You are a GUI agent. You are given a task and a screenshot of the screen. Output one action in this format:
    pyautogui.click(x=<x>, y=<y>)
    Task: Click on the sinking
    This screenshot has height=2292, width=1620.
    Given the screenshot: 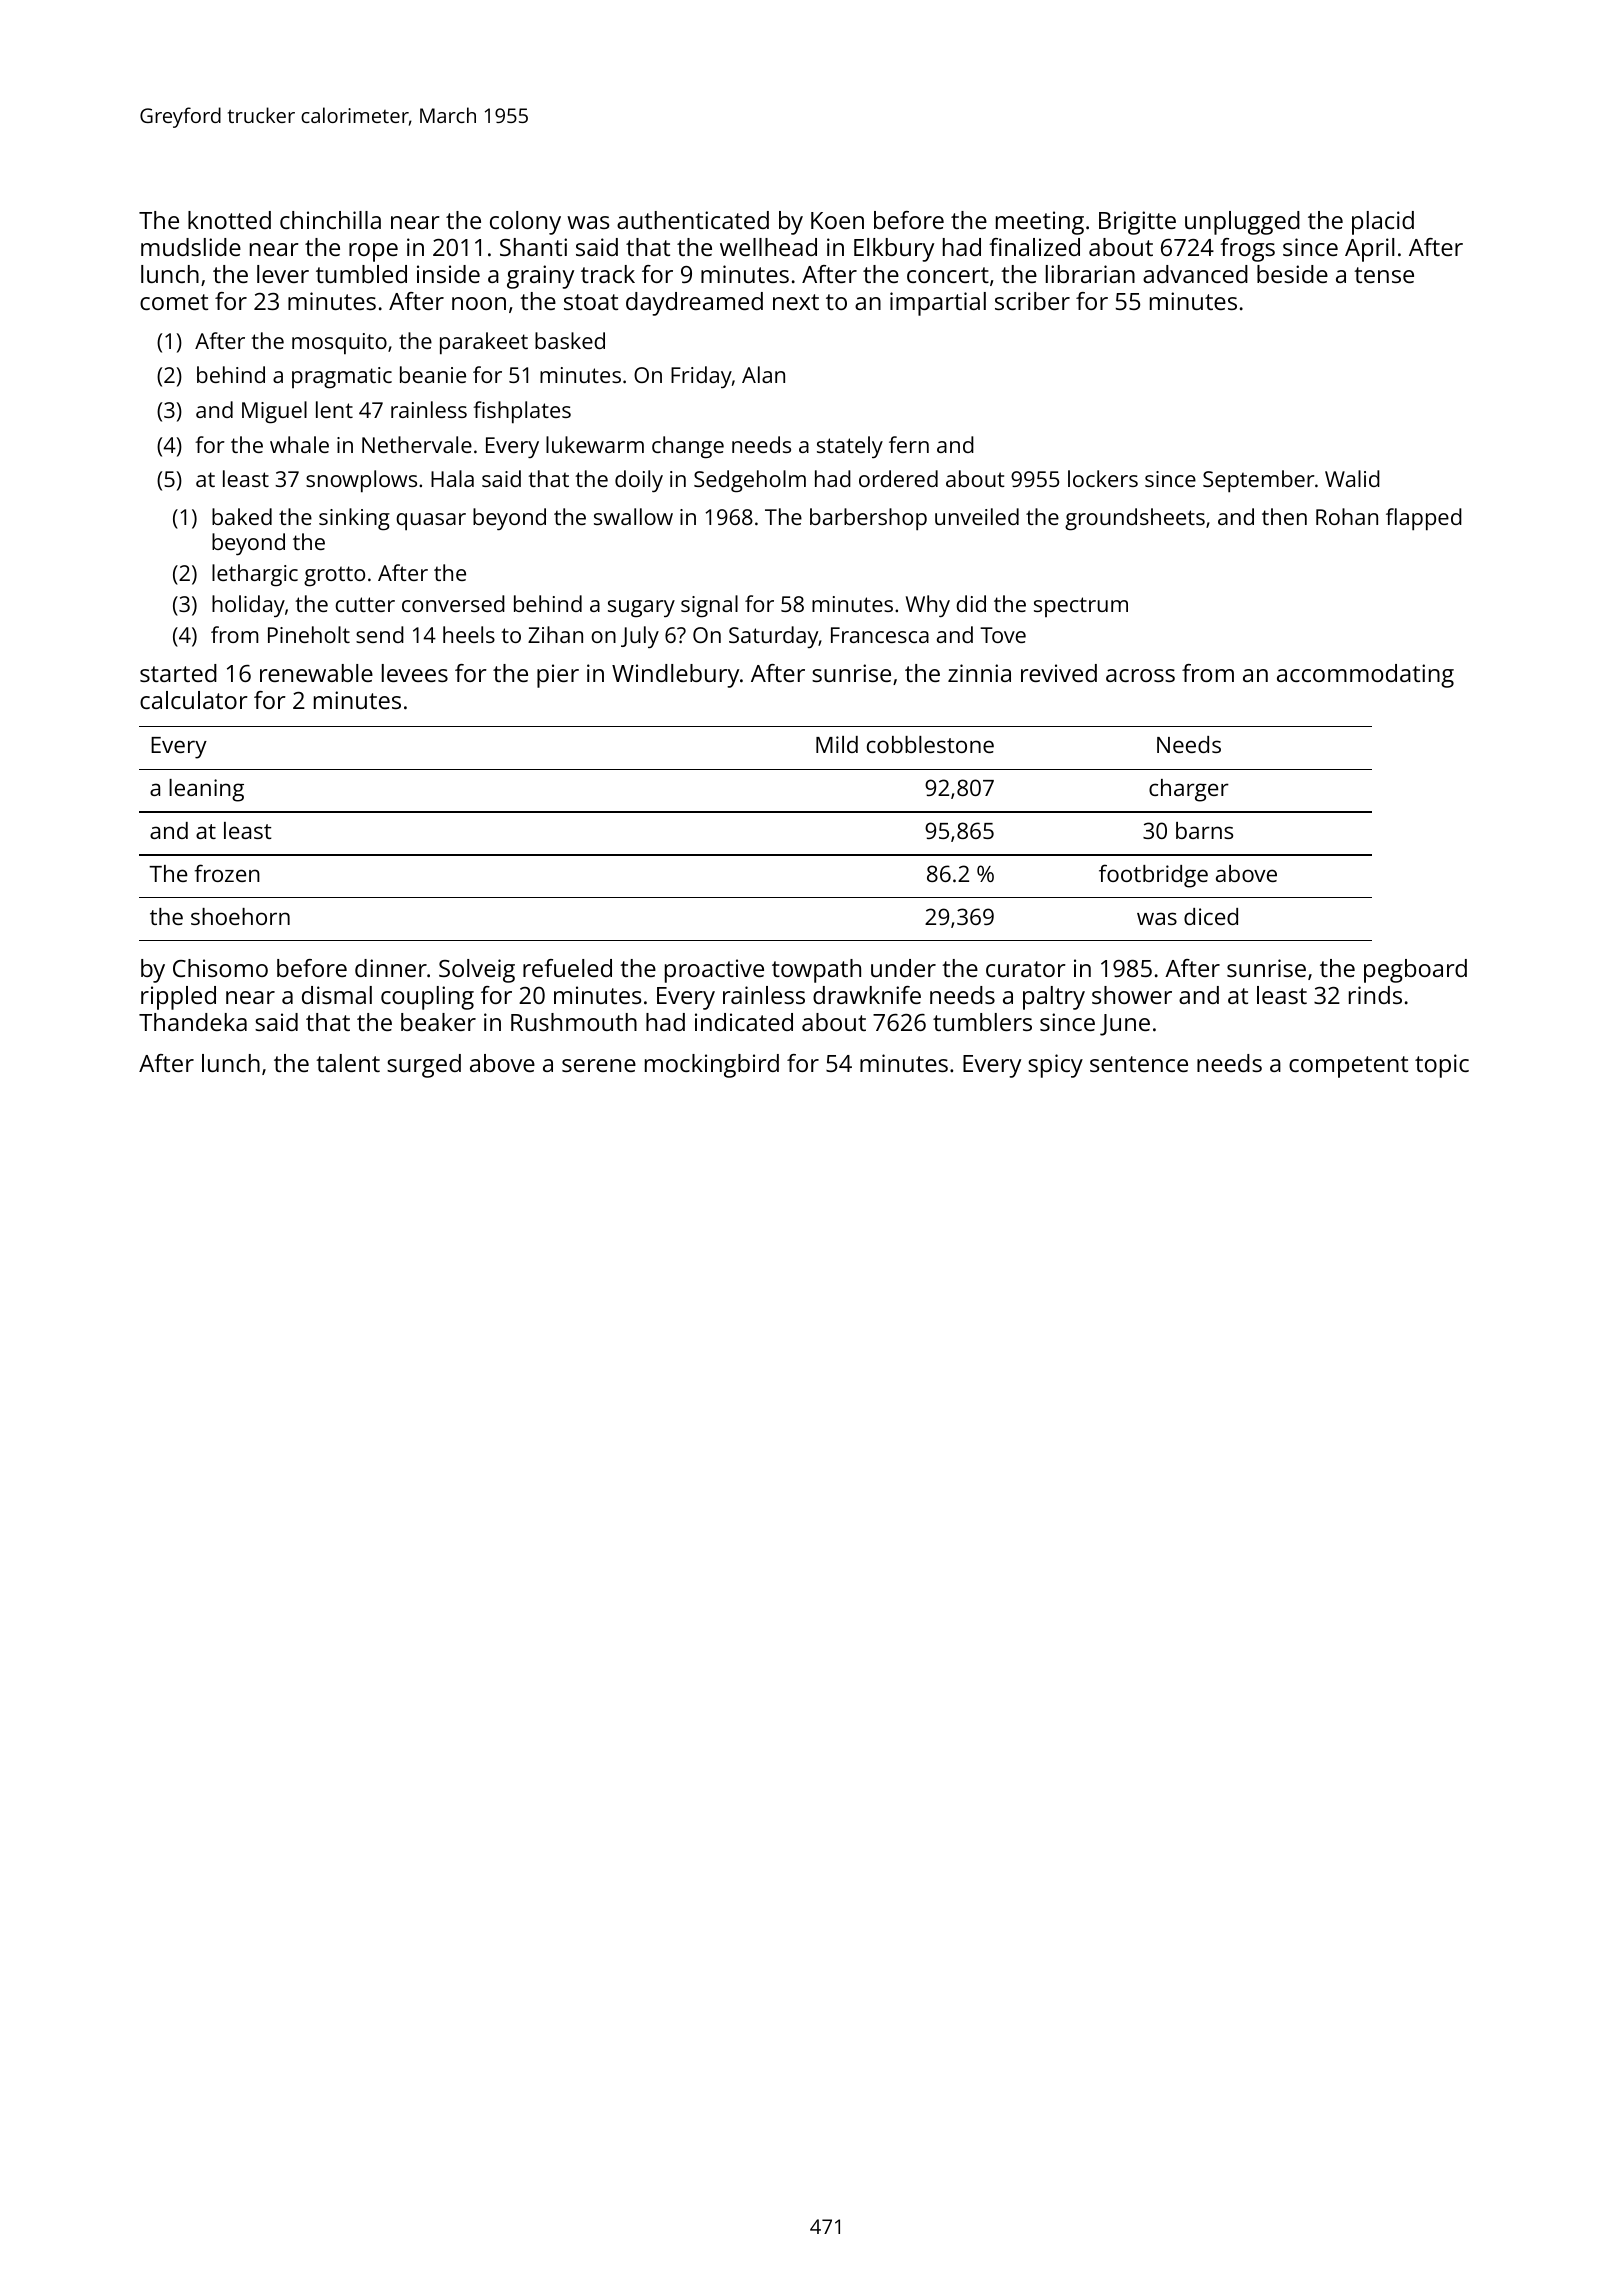 What is the action you would take?
    pyautogui.click(x=354, y=519)
